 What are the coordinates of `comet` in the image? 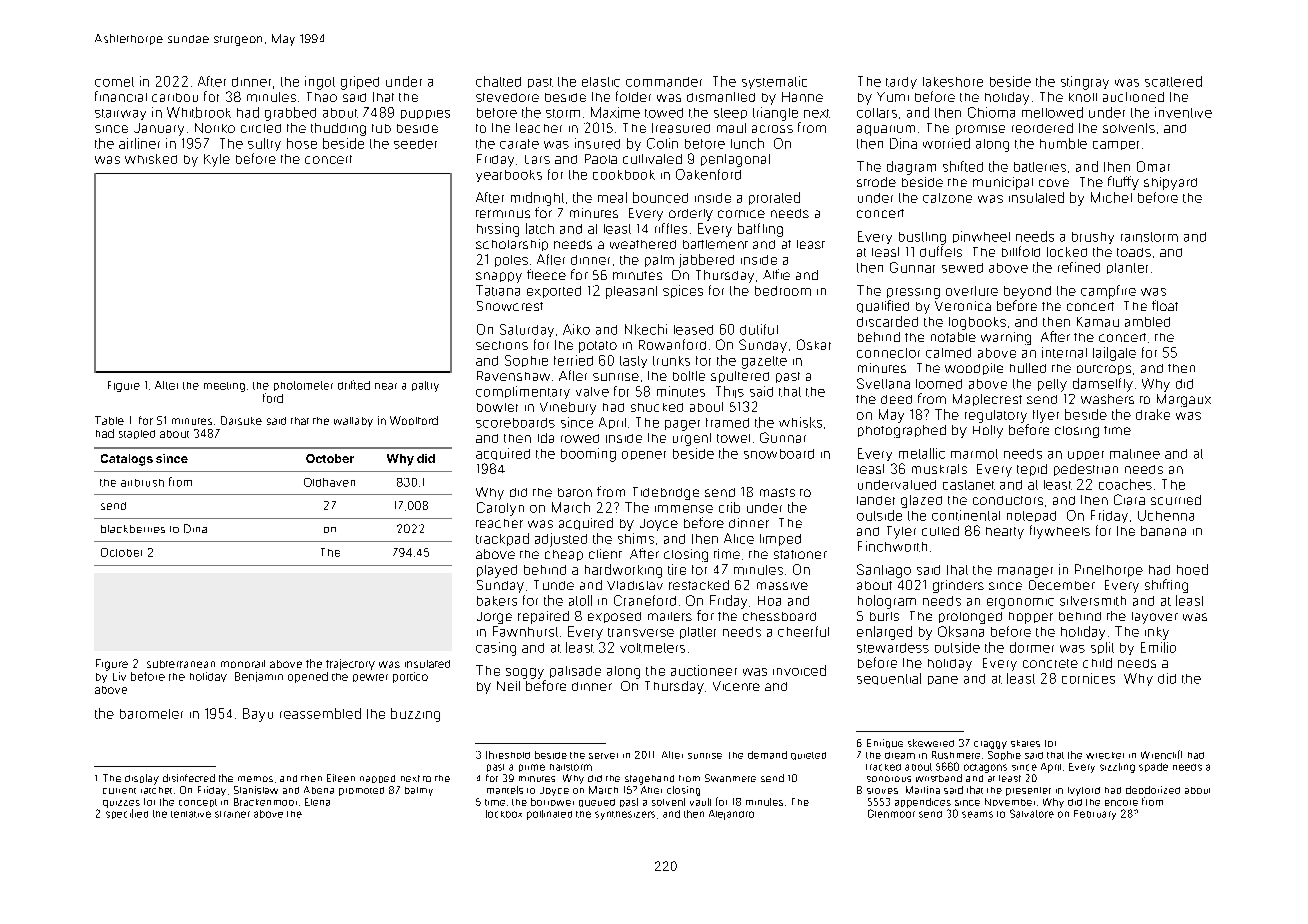 It's located at (114, 82).
